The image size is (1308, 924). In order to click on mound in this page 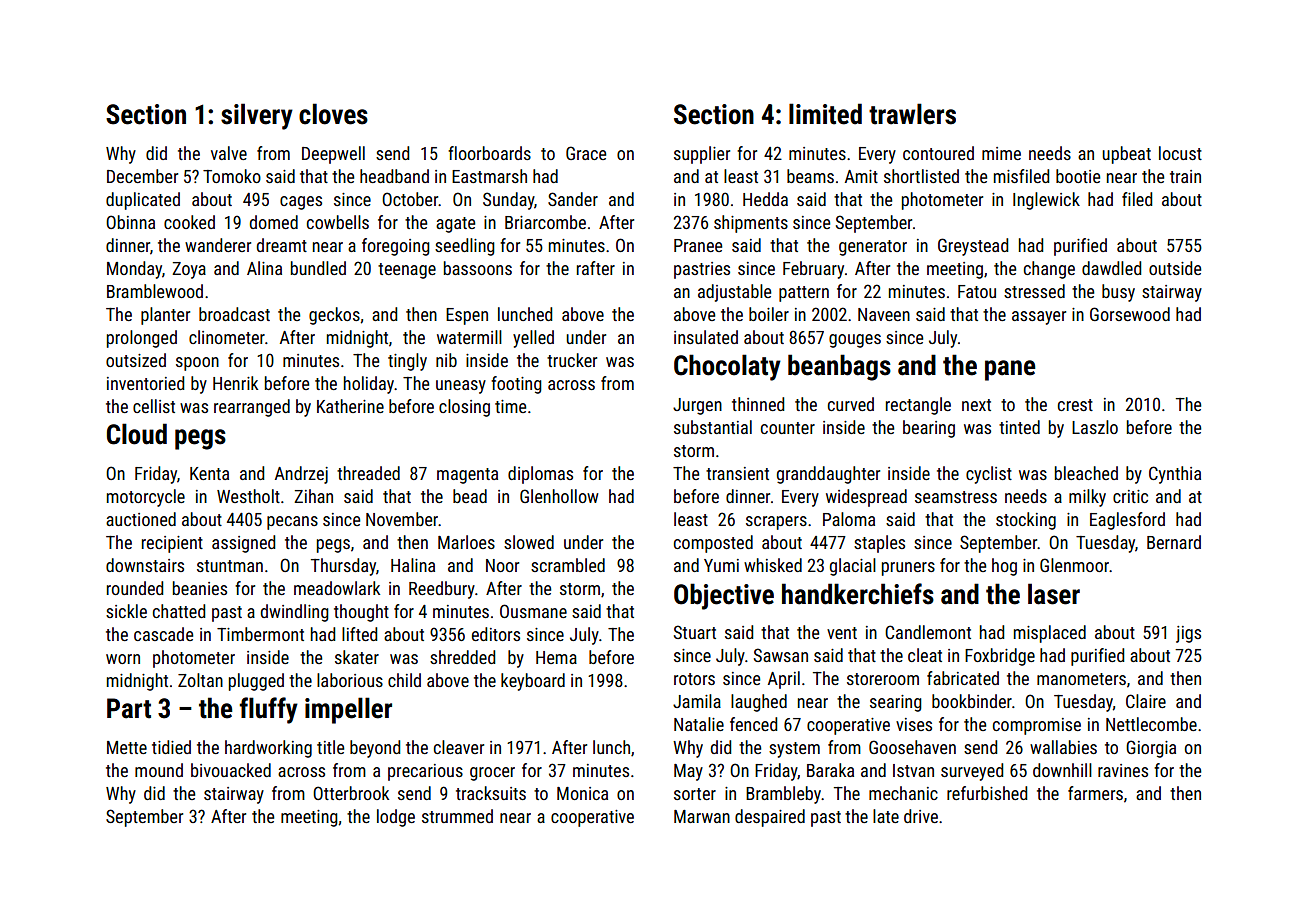, I will do `click(159, 770)`.
